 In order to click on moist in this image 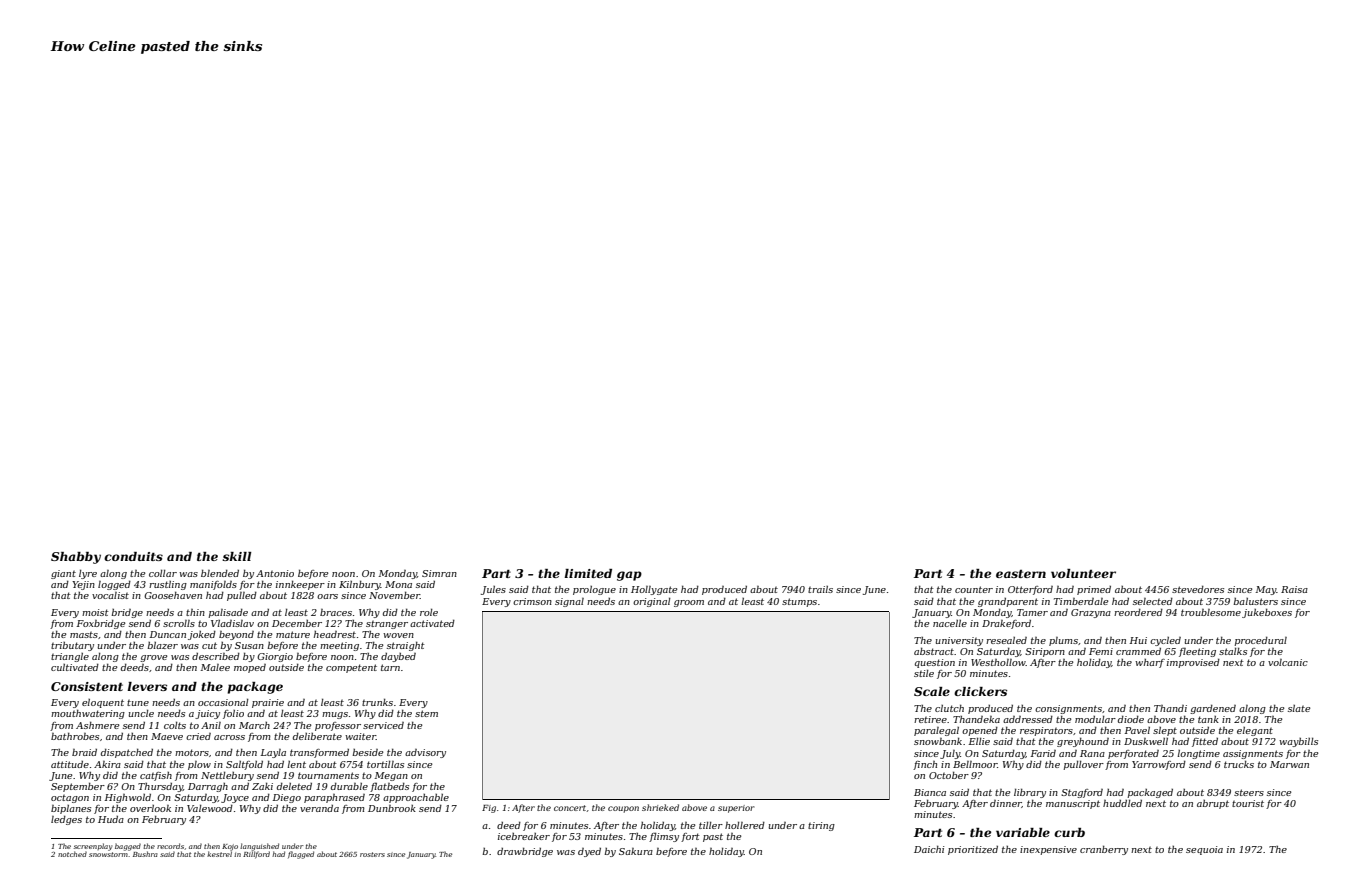, I will do `click(95, 612)`.
